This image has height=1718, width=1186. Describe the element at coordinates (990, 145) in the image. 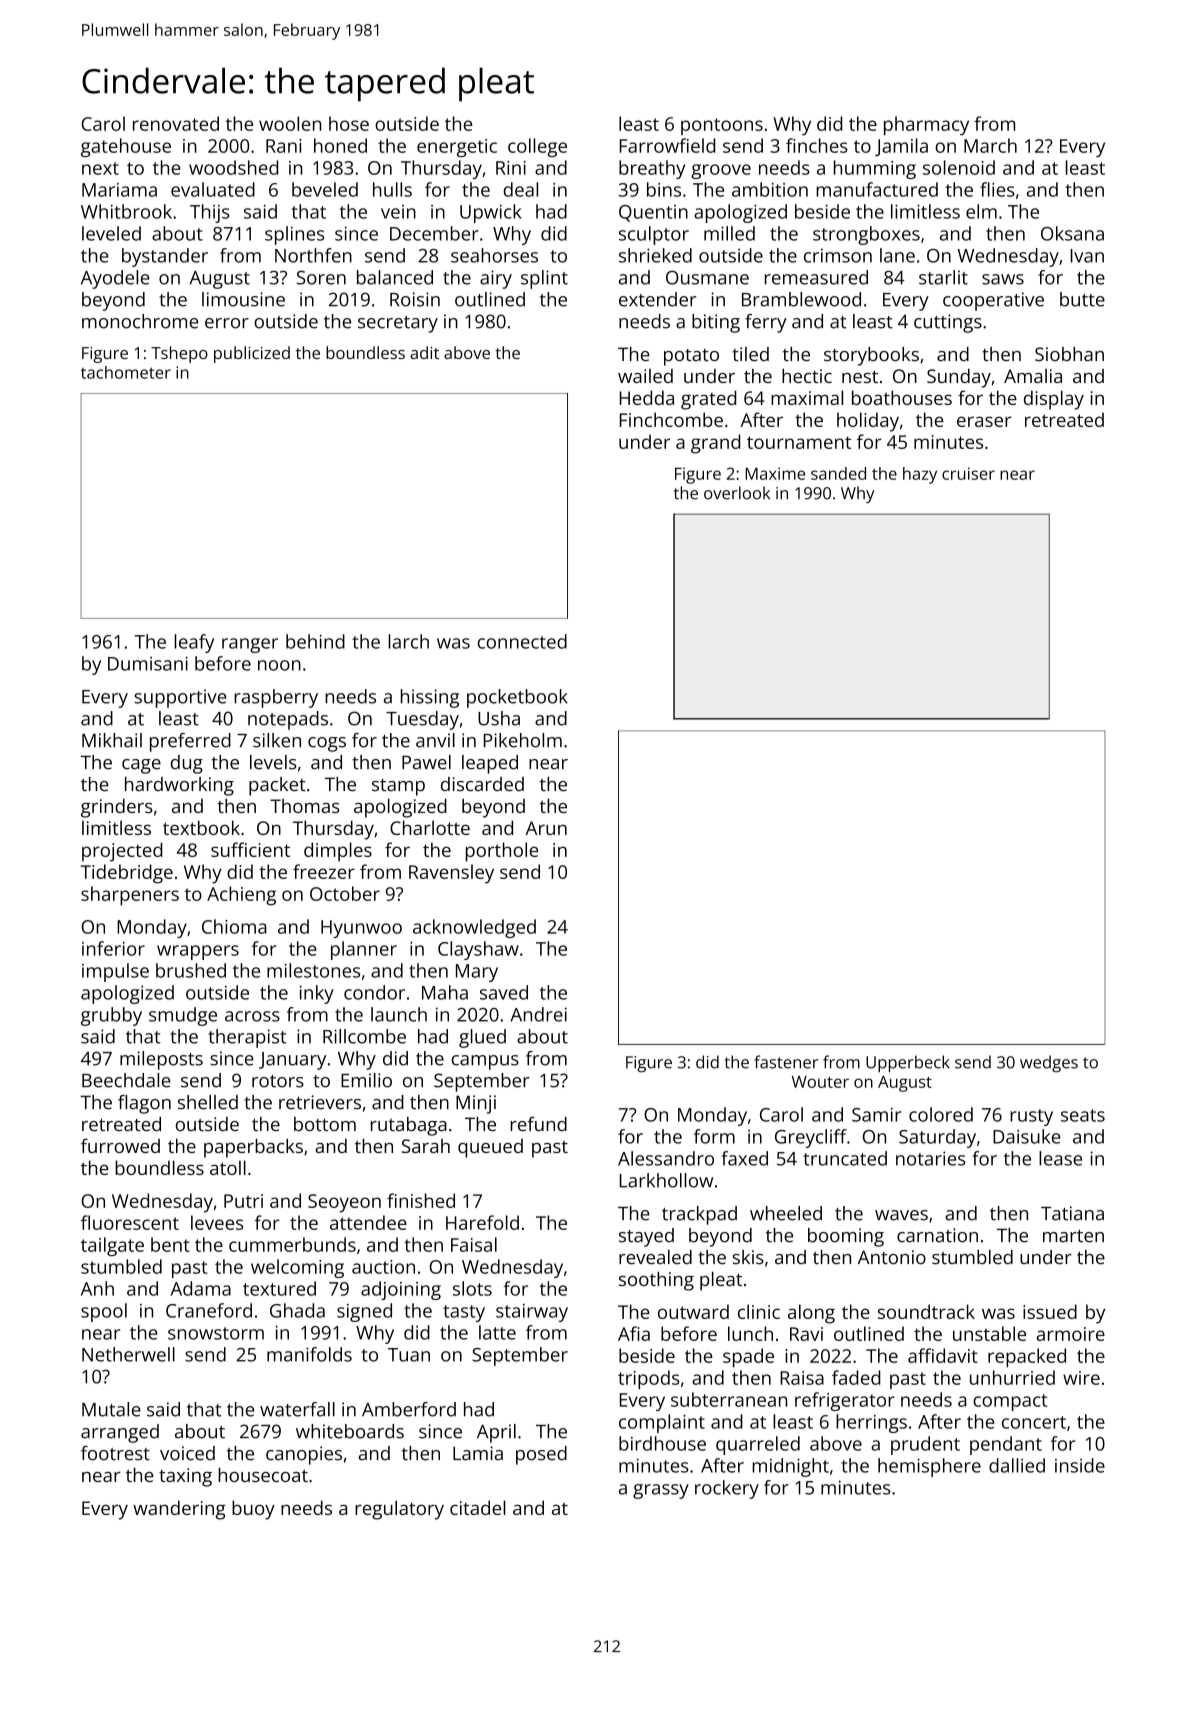

I see `March` at that location.
